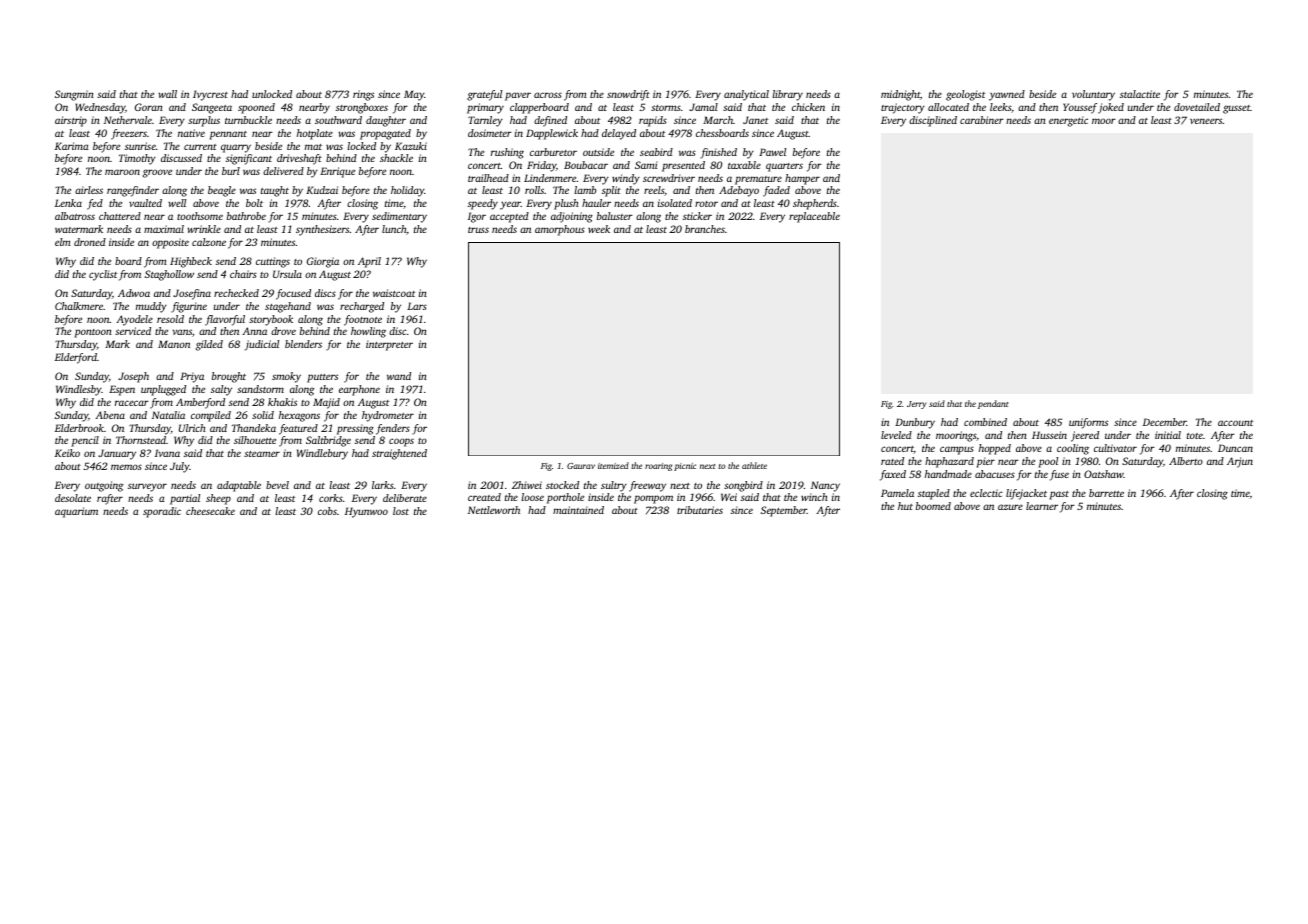 This image has height=924, width=1308. Describe the element at coordinates (74, 95) in the image. I see `Sungmin` at that location.
